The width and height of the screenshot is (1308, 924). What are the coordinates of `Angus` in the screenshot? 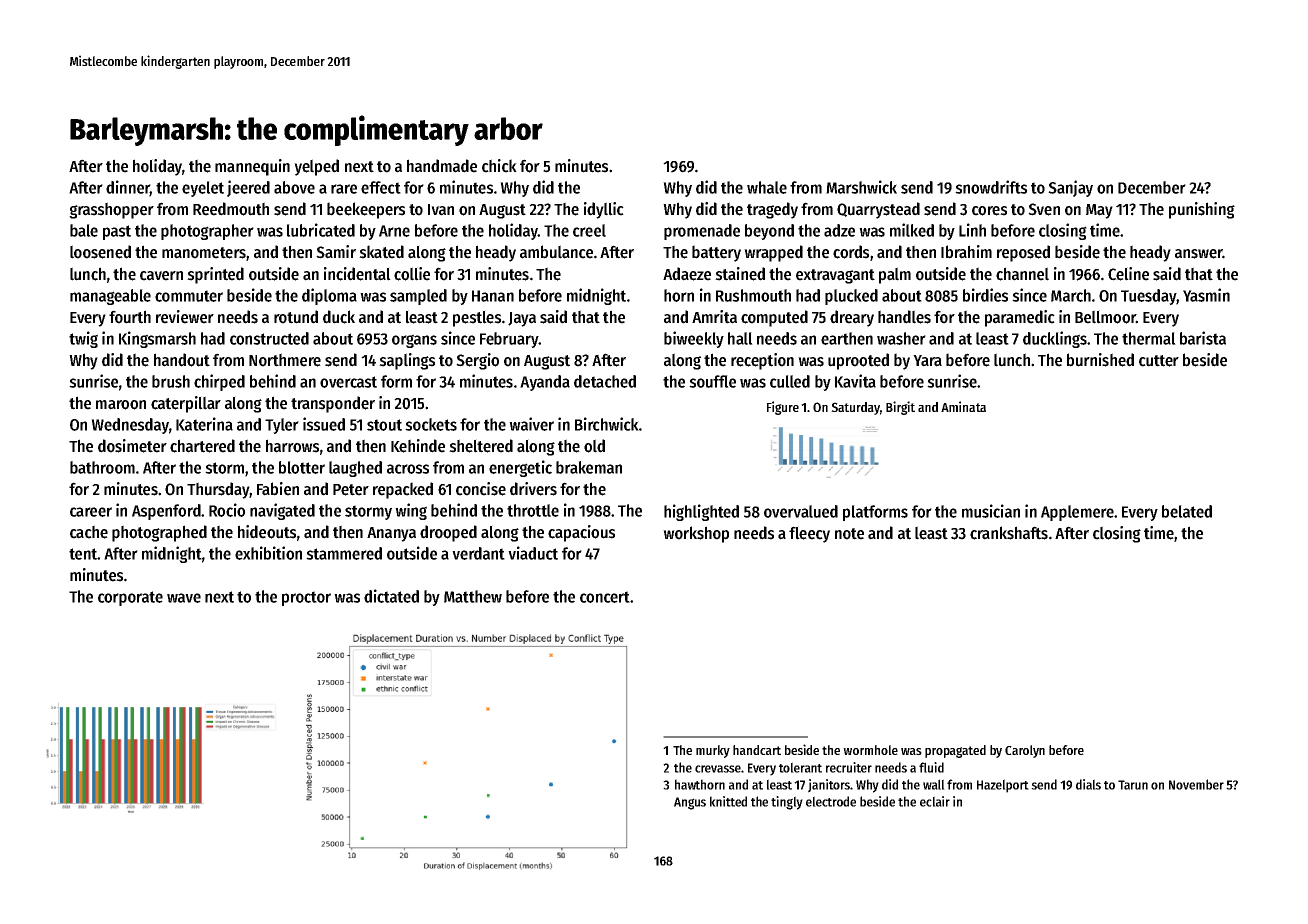 It's located at (690, 803).
